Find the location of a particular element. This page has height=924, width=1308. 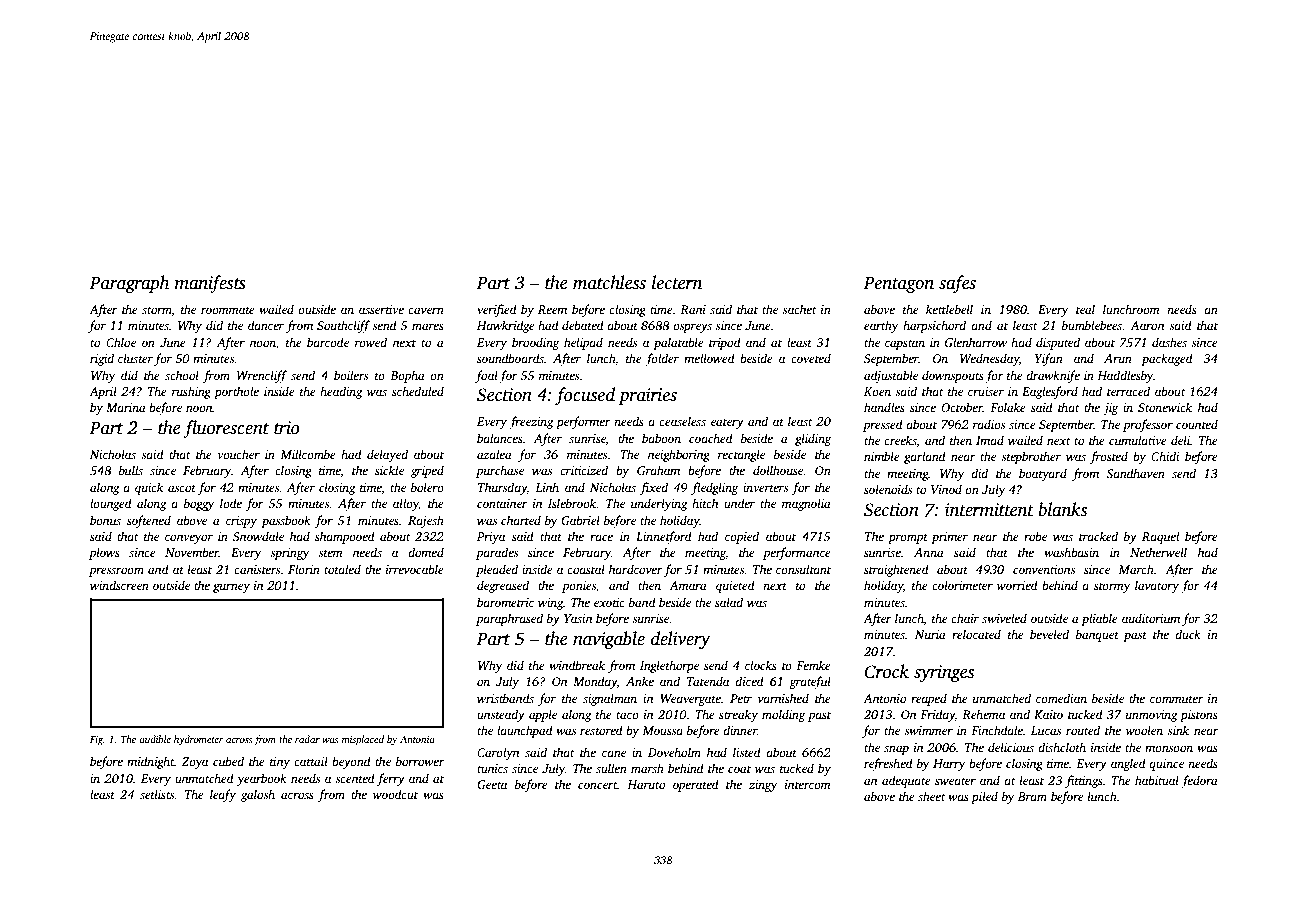

assertive is located at coordinates (381, 309).
